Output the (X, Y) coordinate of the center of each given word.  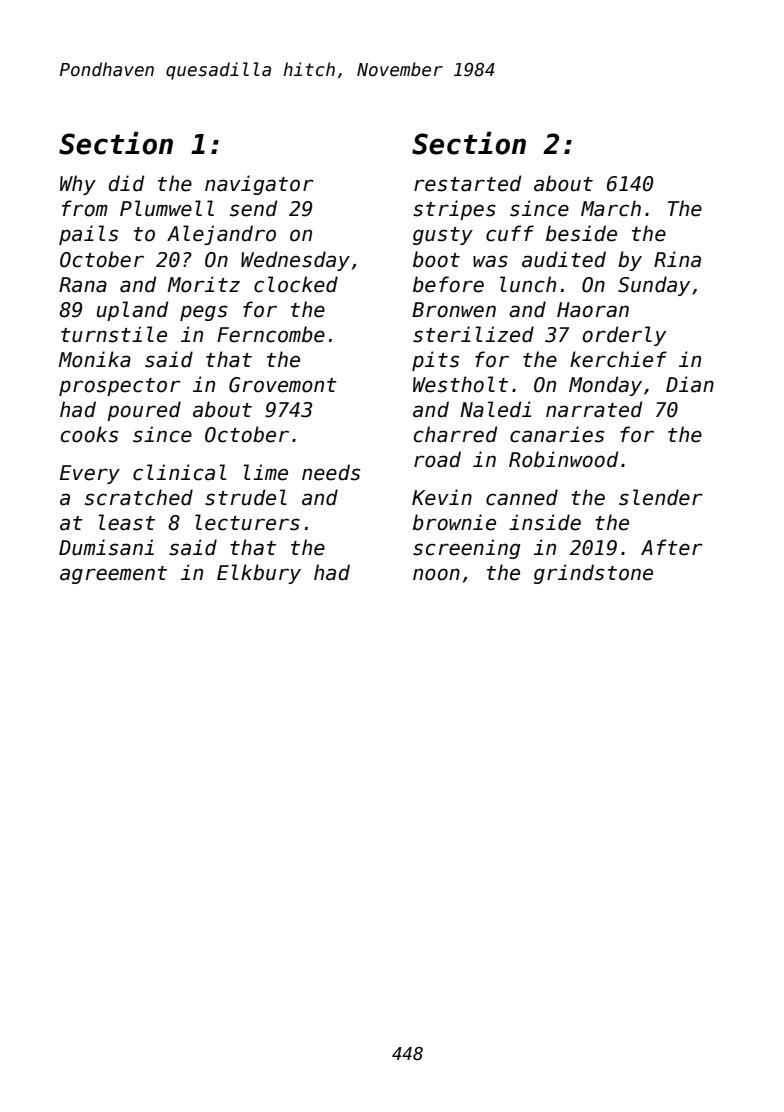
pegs (203, 313)
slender (661, 497)
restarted (467, 183)
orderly (624, 336)
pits (435, 361)
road (437, 459)
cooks (89, 434)
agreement (113, 575)
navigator (259, 185)
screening (466, 549)
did (126, 183)
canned (522, 497)
